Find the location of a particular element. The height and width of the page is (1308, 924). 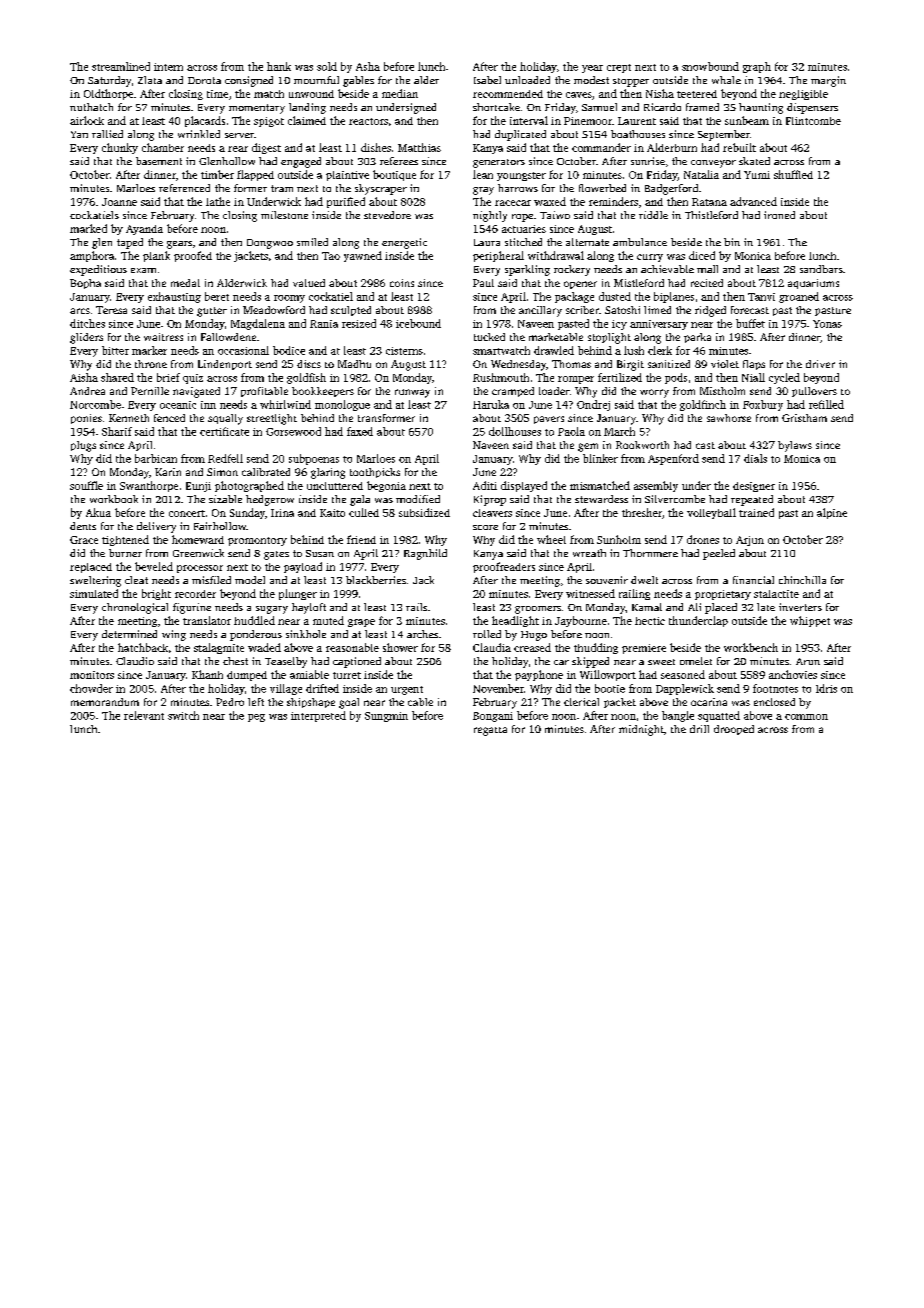

dollhouses is located at coordinates (515, 431).
